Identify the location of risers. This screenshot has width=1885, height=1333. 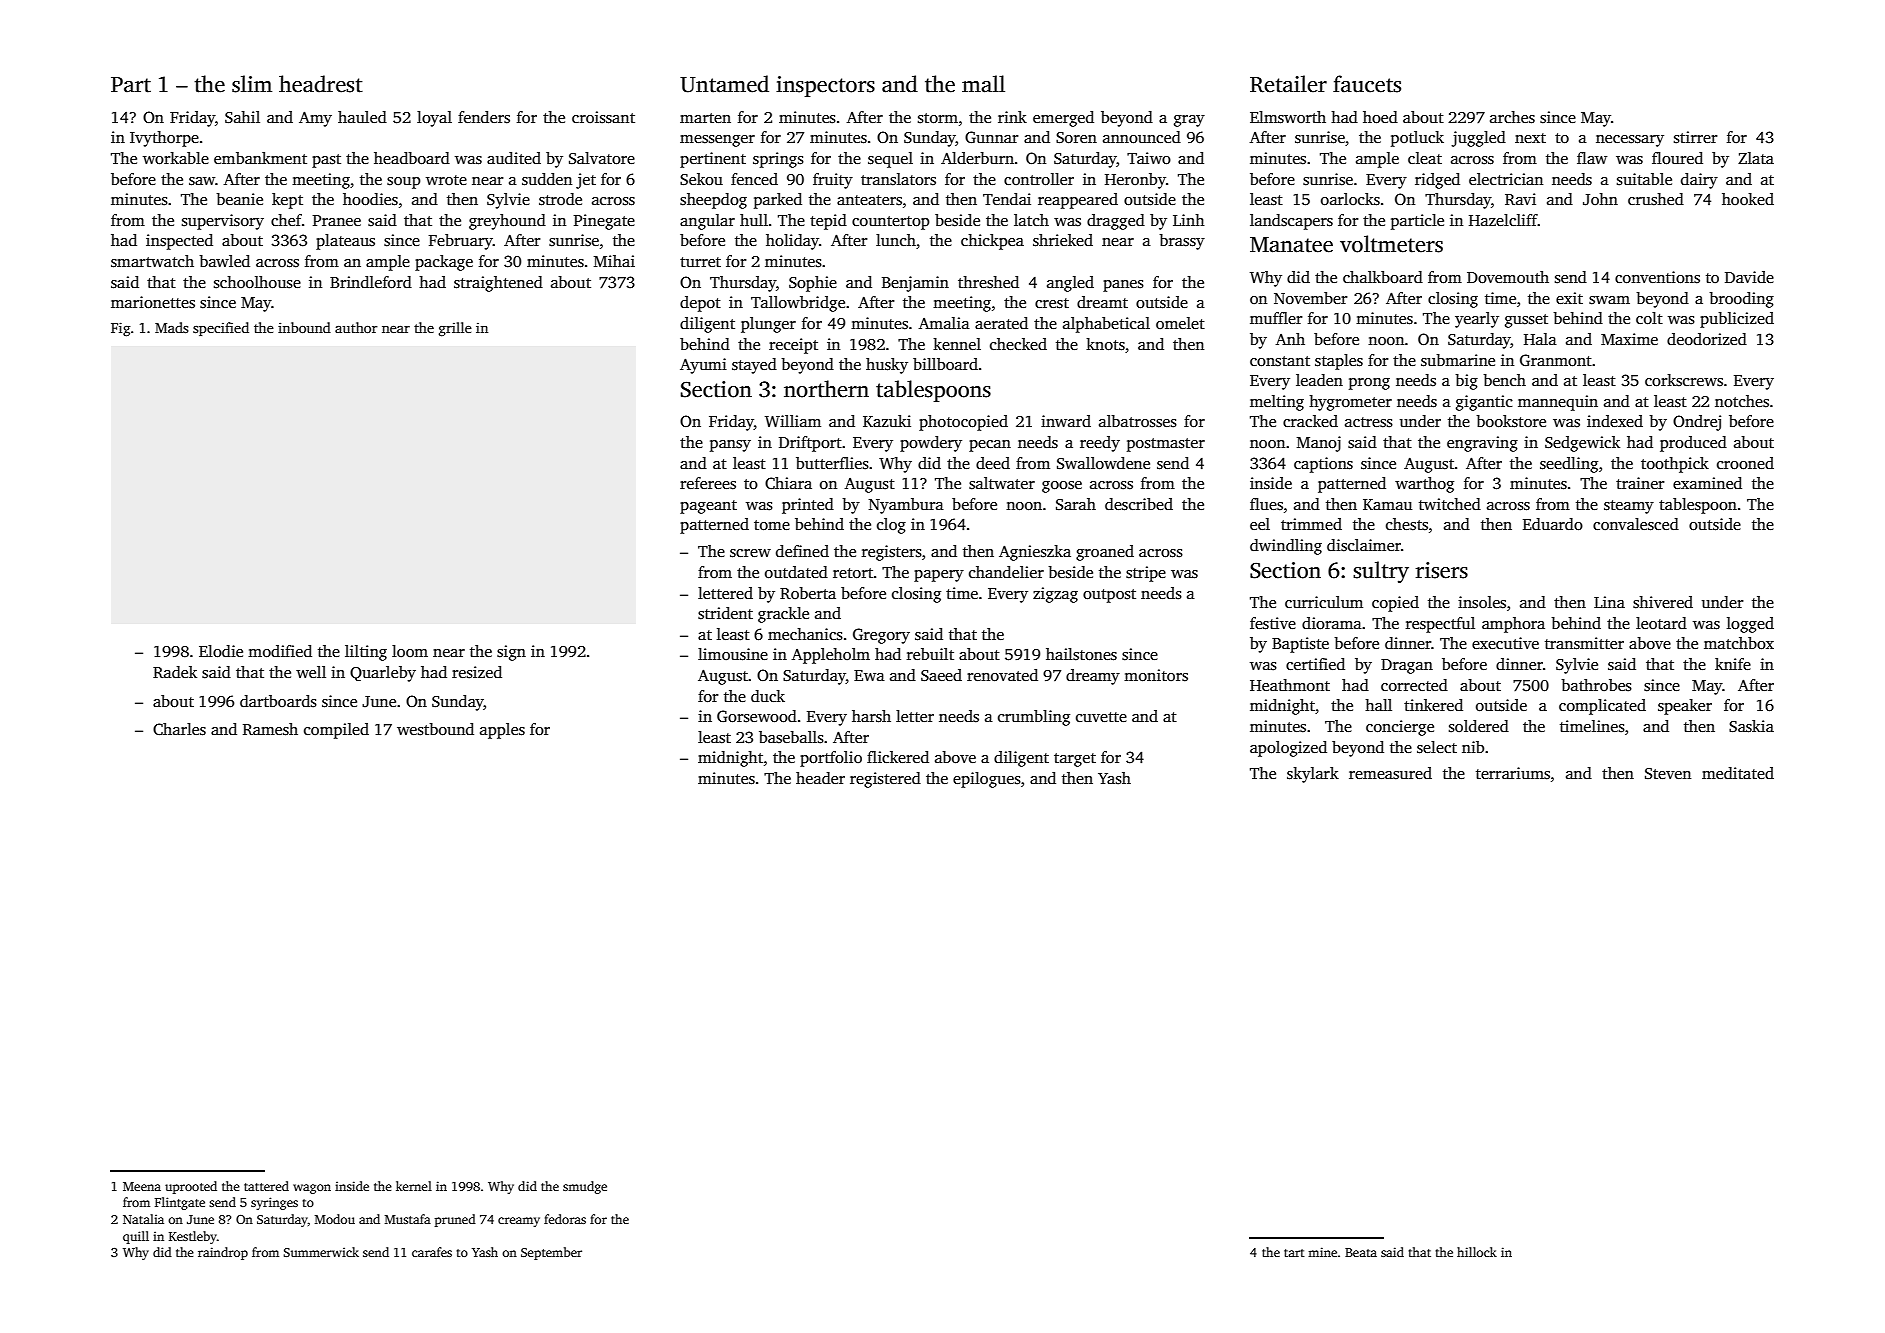
(1442, 570).
